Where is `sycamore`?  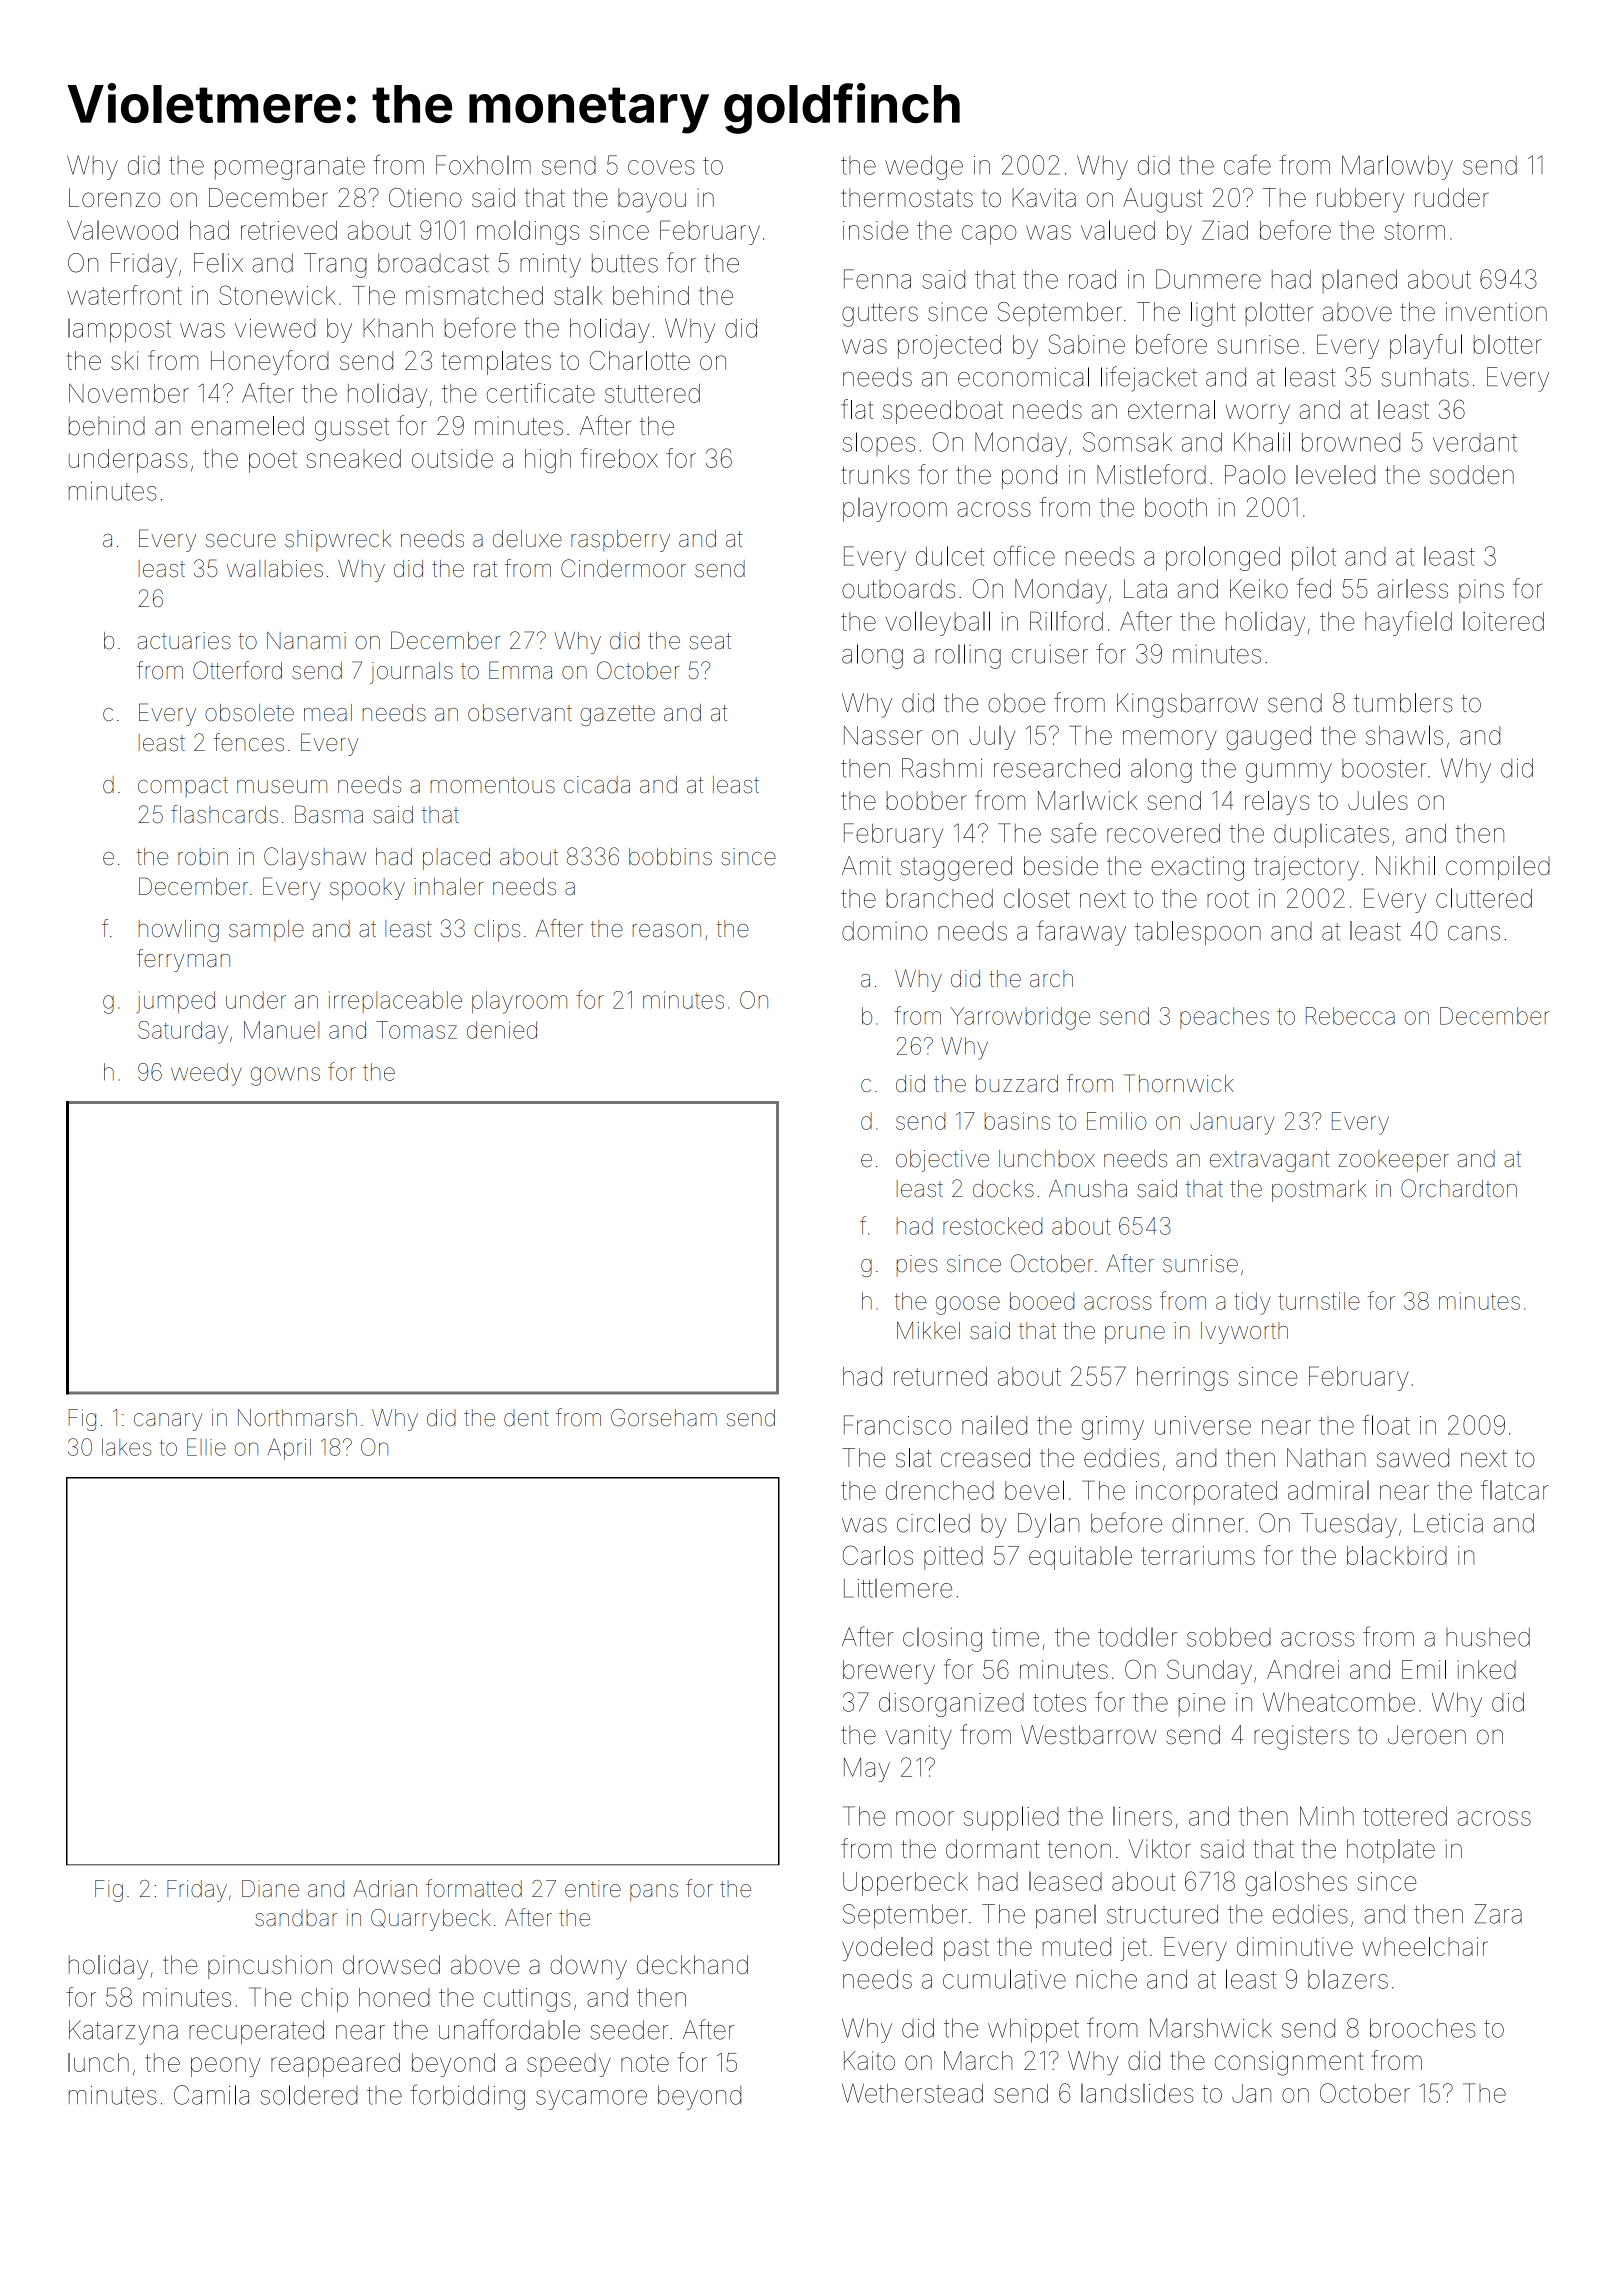
sycamore is located at coordinates (591, 2100).
